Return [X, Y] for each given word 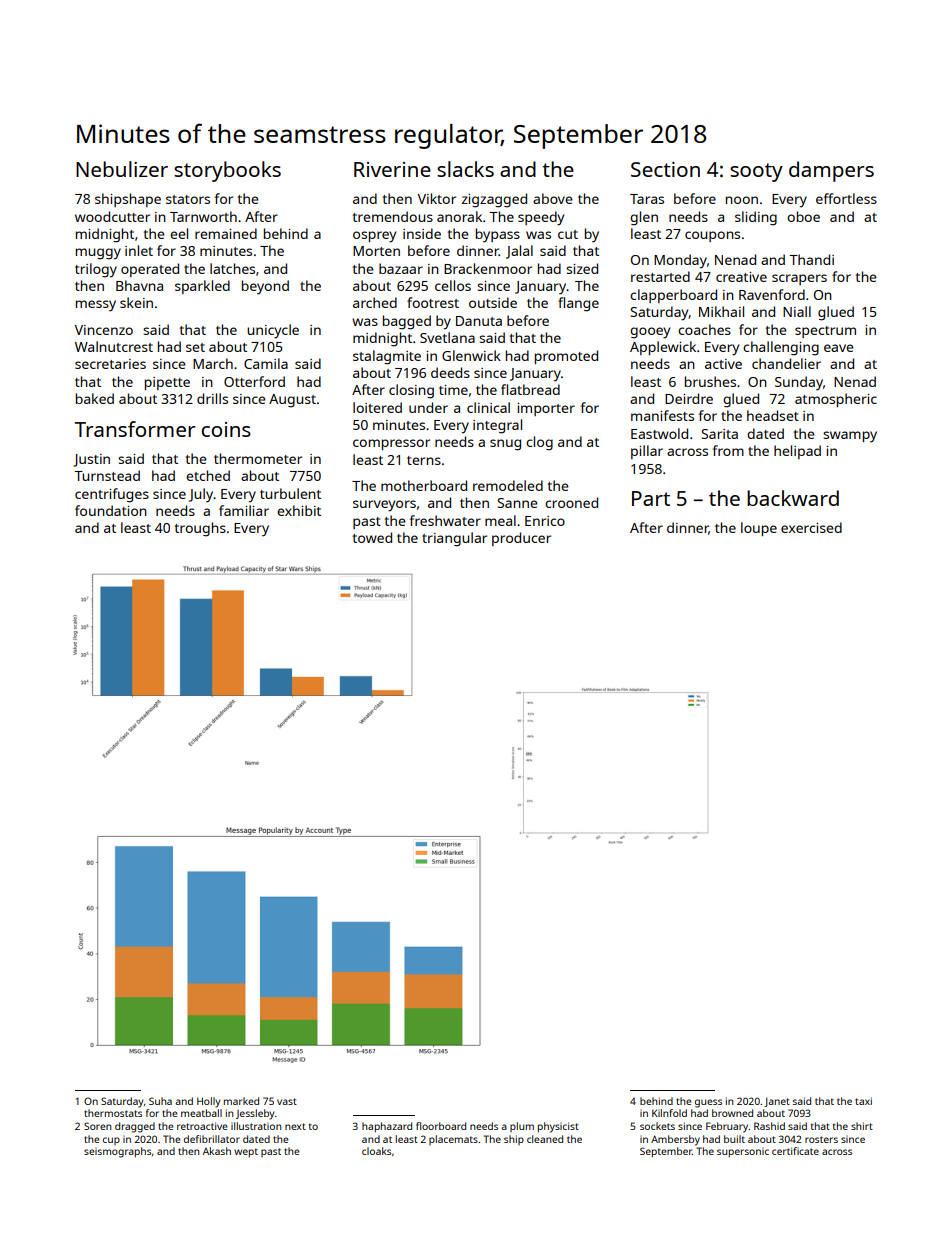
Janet [777, 1102]
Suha [160, 1101]
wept [246, 1153]
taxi [863, 1101]
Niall [797, 311]
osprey [374, 237]
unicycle [273, 331]
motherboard [424, 485]
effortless [846, 198]
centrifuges [112, 495]
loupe [759, 529]
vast [287, 1101]
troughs [200, 529]
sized [582, 268]
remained [226, 233]
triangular [454, 539]
